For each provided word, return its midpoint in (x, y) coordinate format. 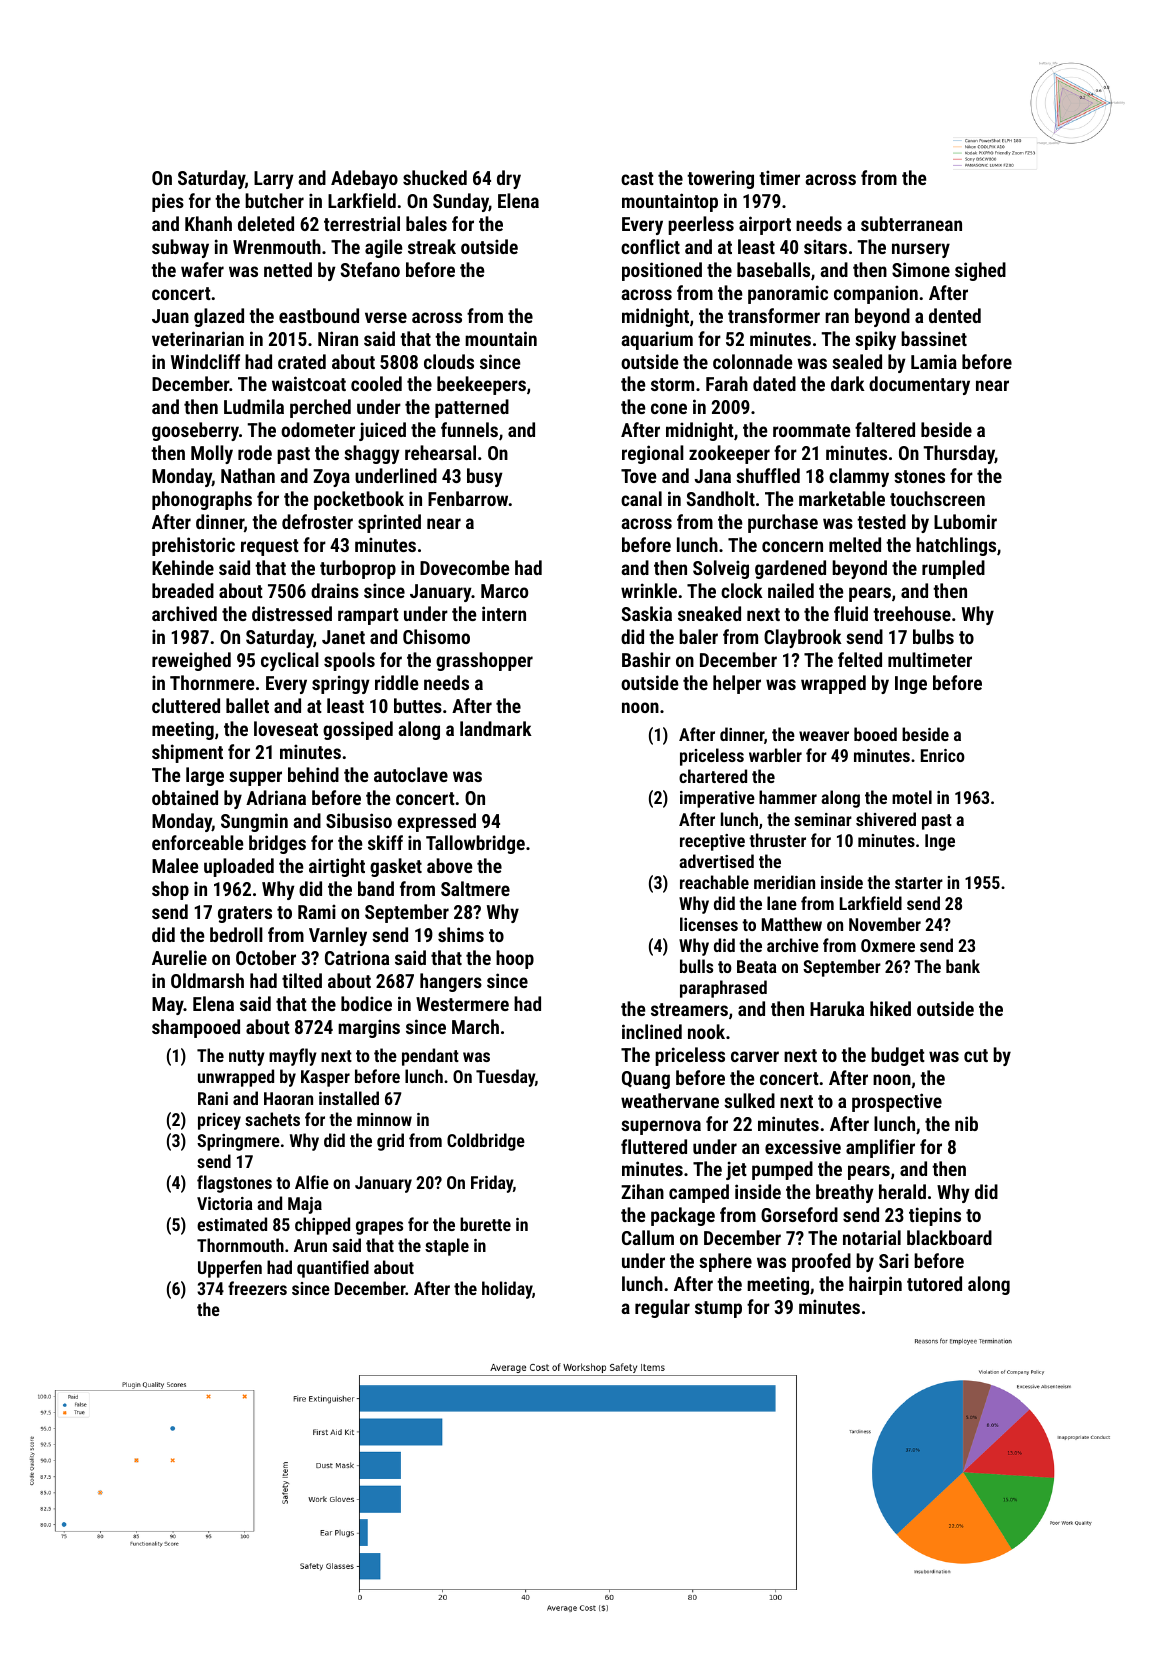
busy (485, 477)
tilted (302, 980)
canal (641, 498)
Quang (646, 1080)
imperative (717, 799)
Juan (170, 316)
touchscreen (937, 498)
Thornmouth (240, 1245)
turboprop (358, 569)
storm (672, 384)
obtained (185, 797)
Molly (212, 454)
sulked (749, 1100)
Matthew (792, 924)
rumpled (953, 569)
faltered (885, 429)
